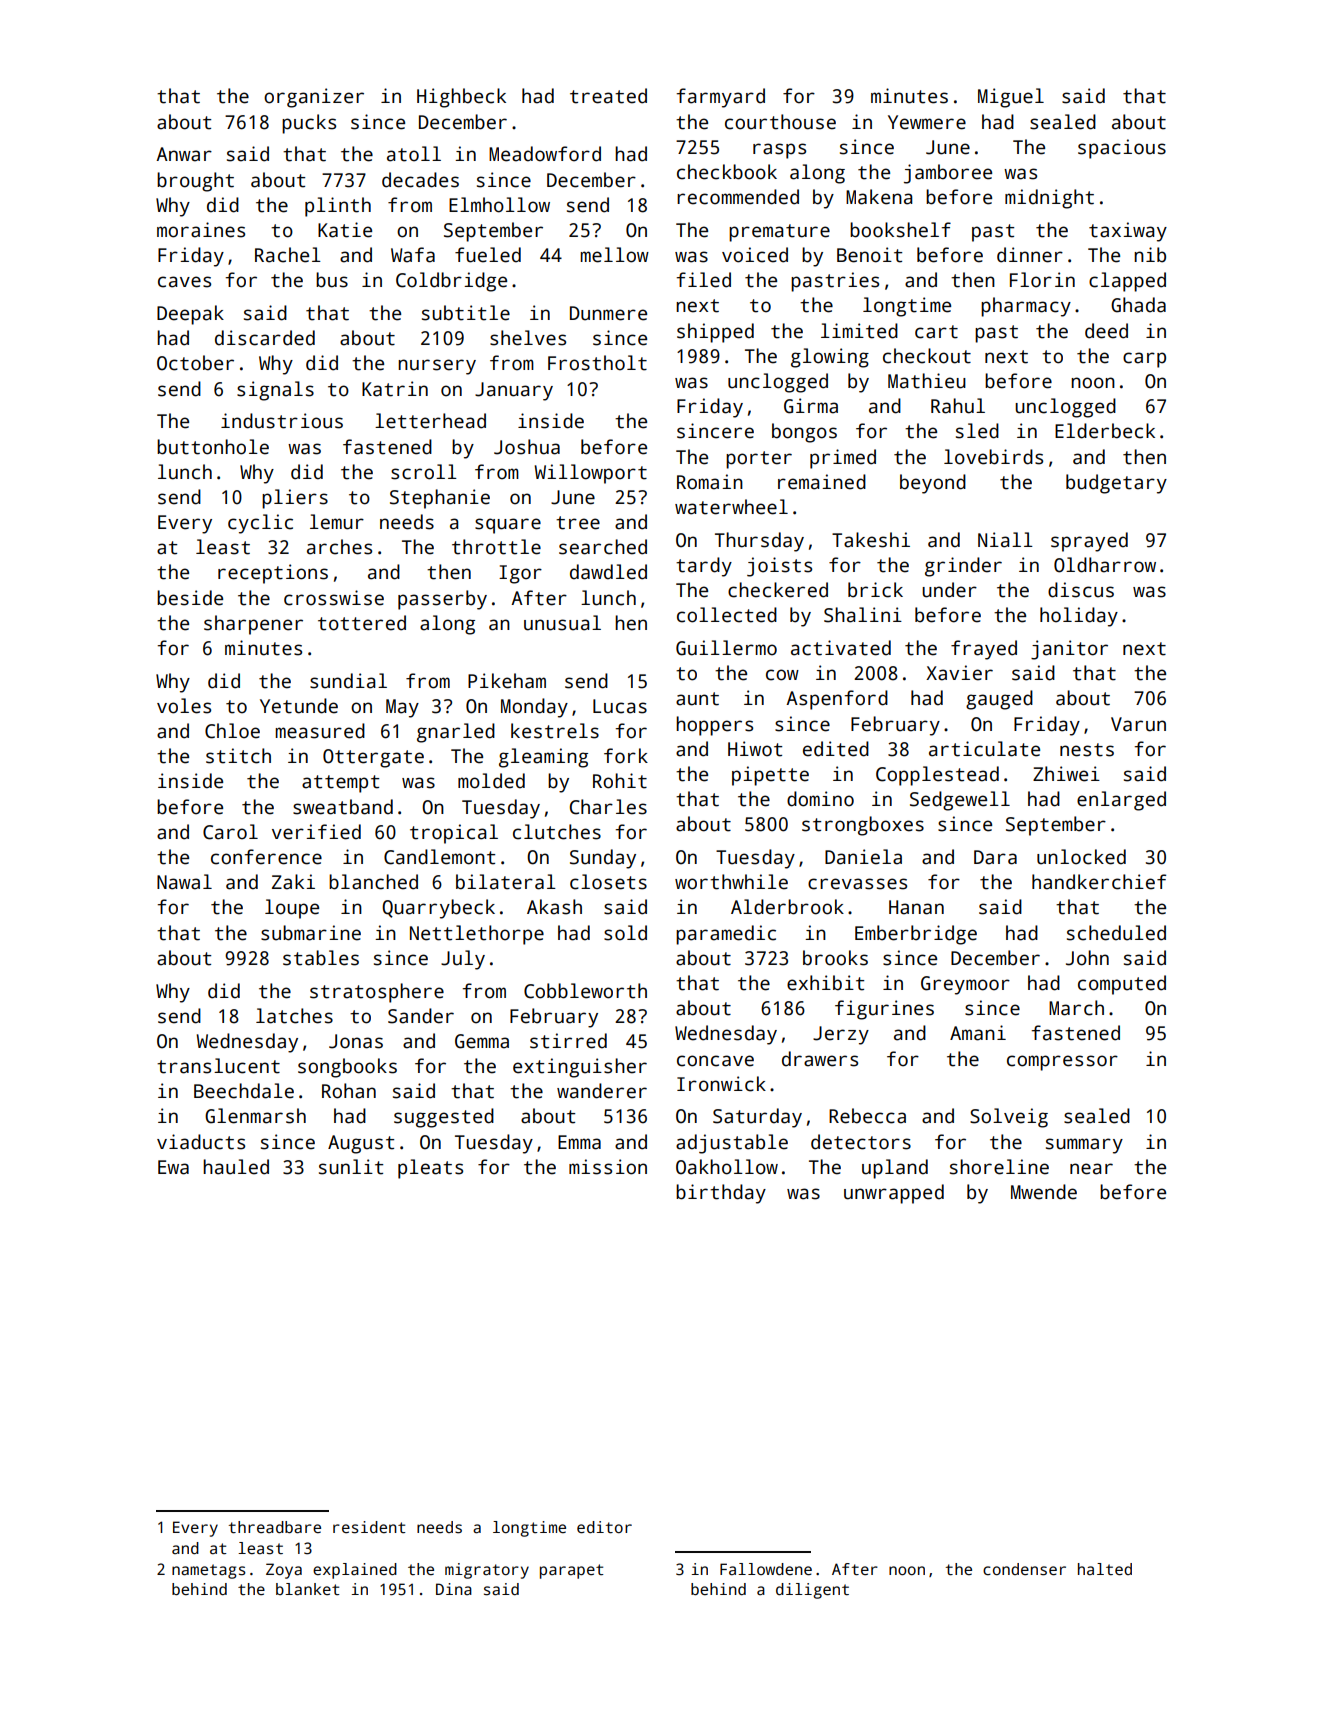 The image size is (1324, 1714). What do you see at coordinates (195, 363) in the screenshot?
I see `October` at bounding box center [195, 363].
